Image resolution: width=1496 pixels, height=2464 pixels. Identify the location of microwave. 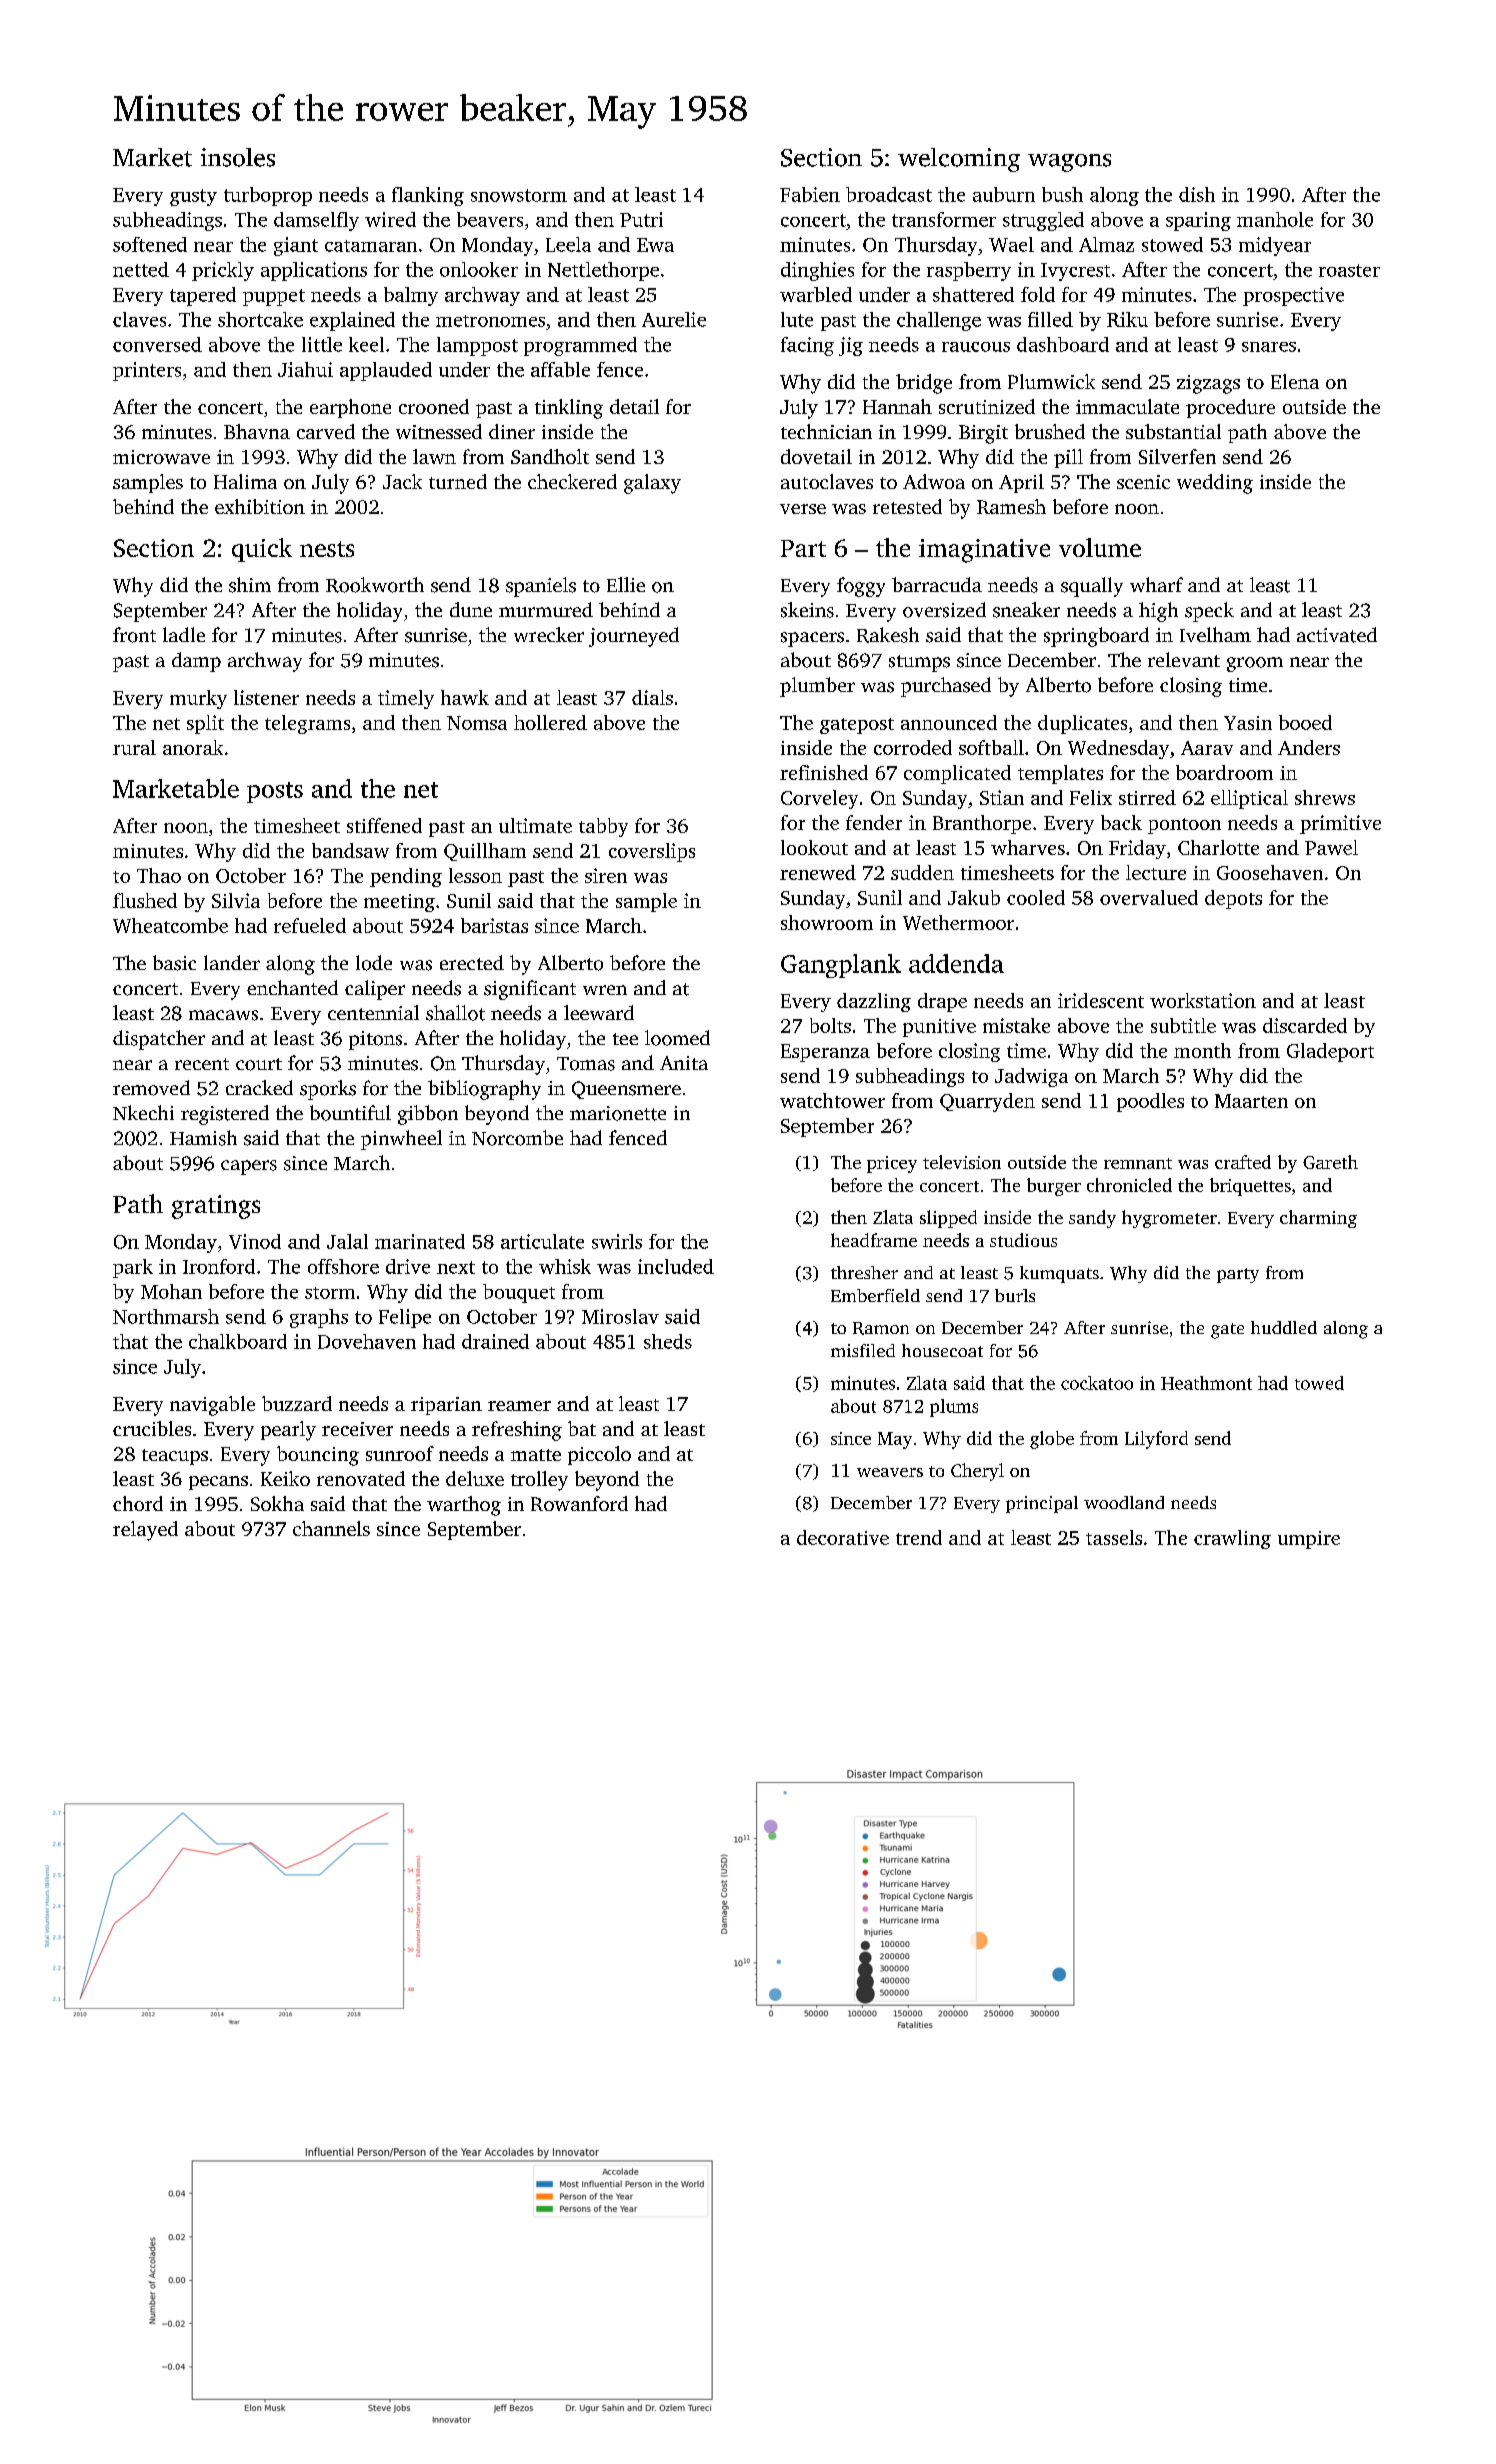
(161, 457).
